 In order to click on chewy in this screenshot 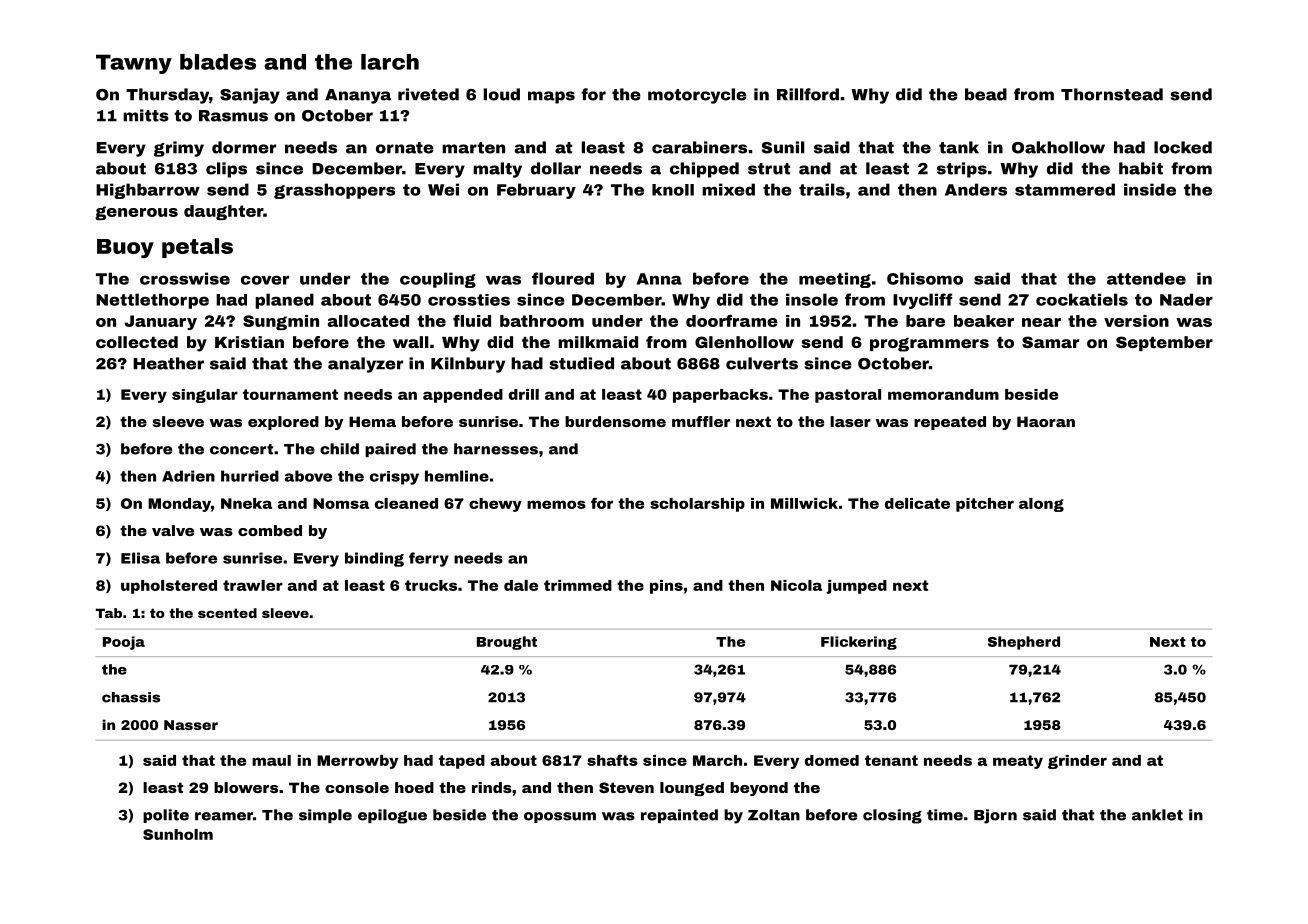, I will do `click(495, 505)`.
